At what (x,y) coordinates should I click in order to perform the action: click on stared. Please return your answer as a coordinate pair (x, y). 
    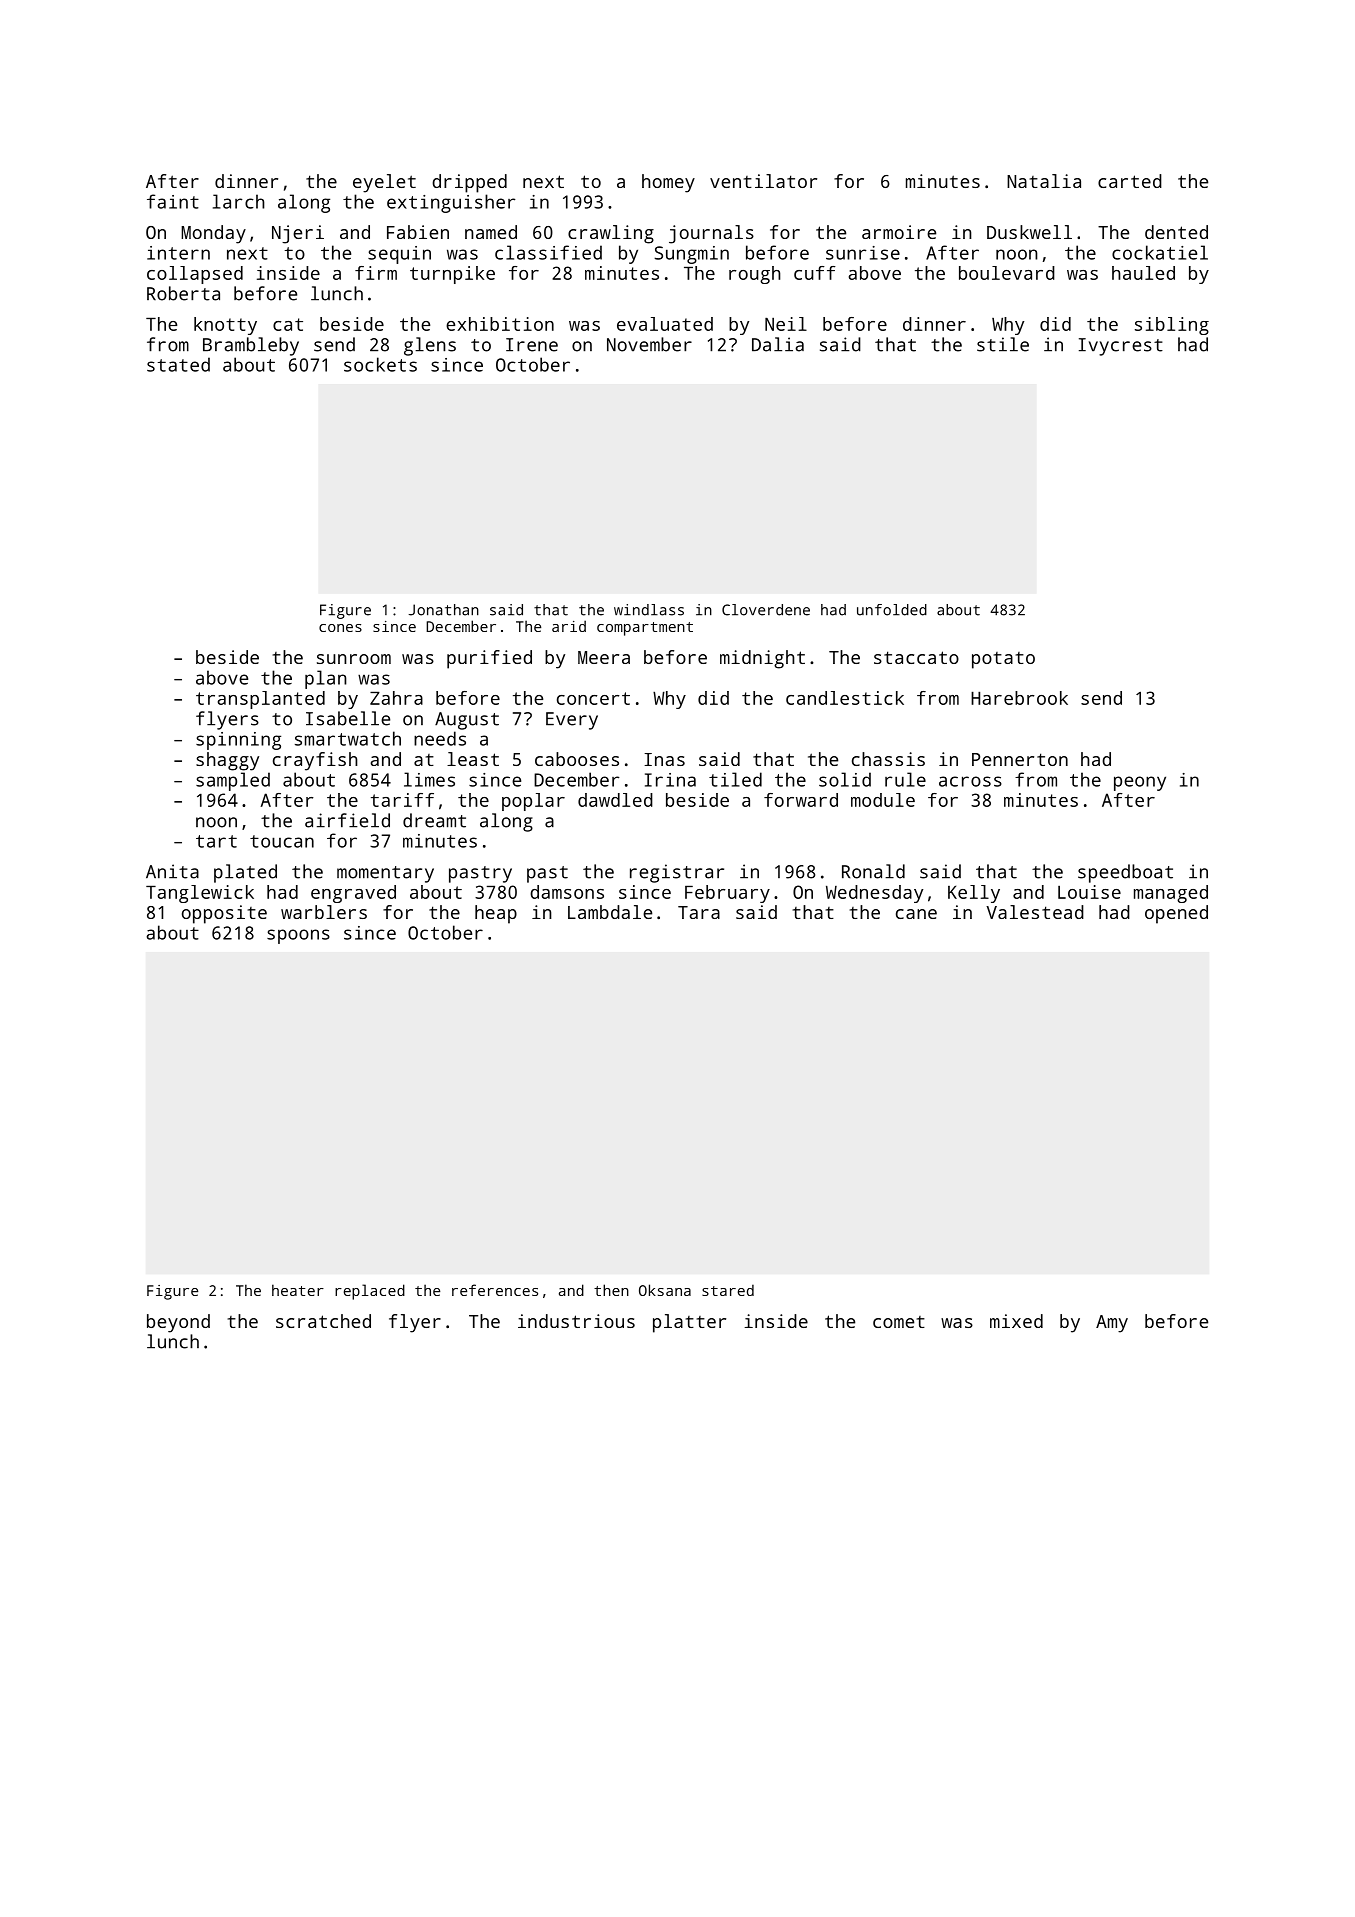
    Looking at the image, I should click on (728, 1290).
